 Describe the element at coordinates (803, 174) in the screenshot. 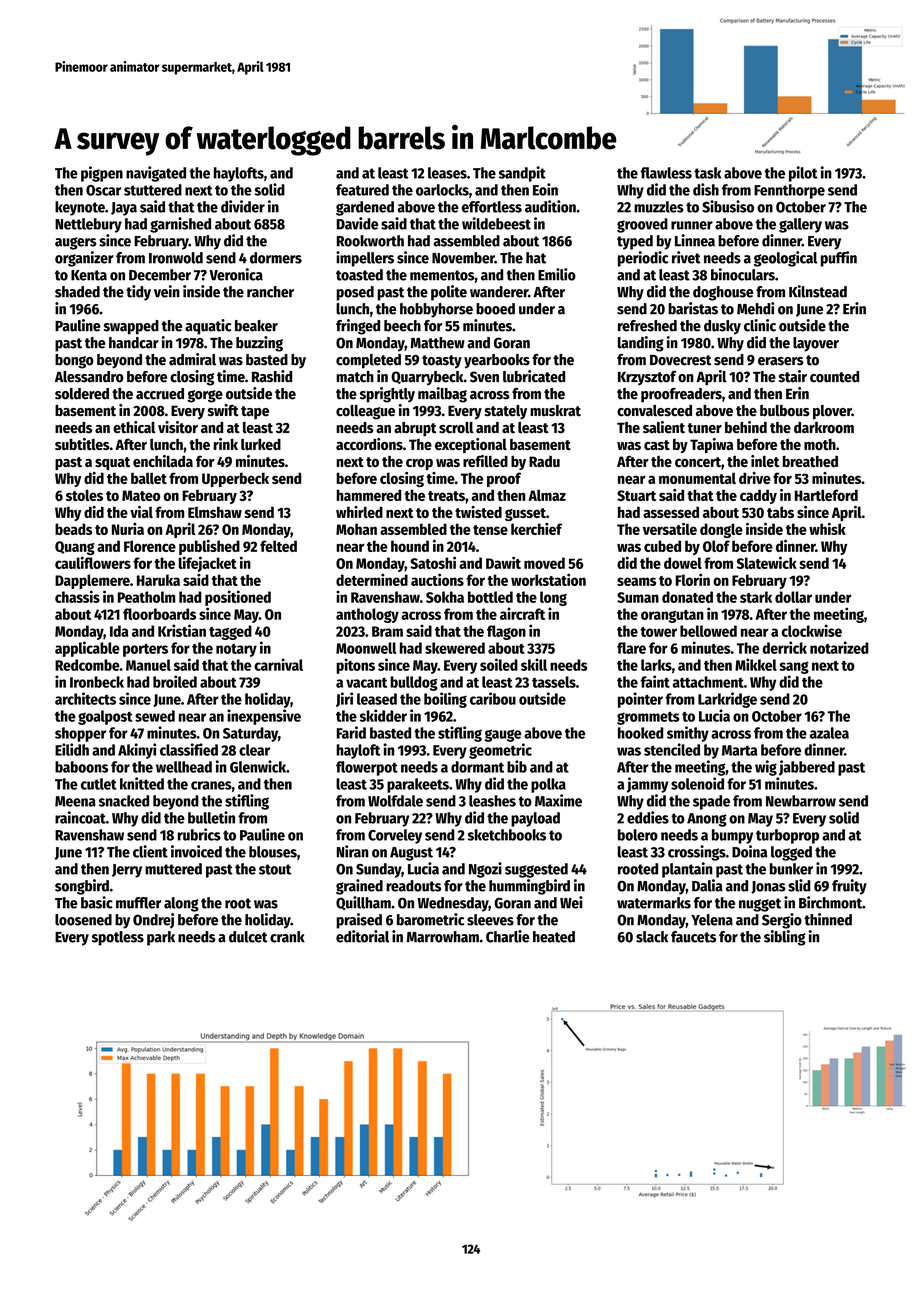

I see `pilot` at that location.
